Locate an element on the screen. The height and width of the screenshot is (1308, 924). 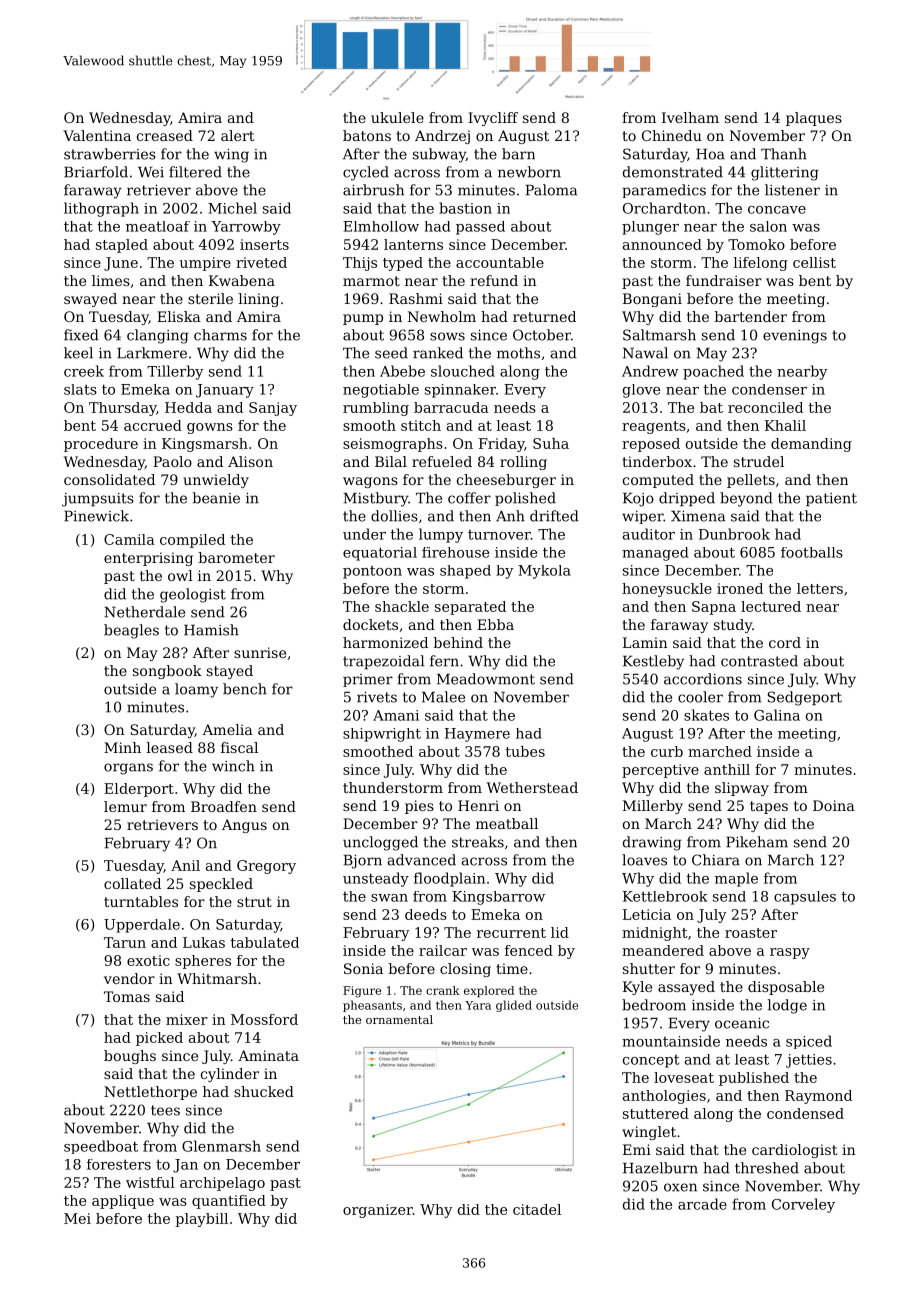
disposable is located at coordinates (786, 988).
